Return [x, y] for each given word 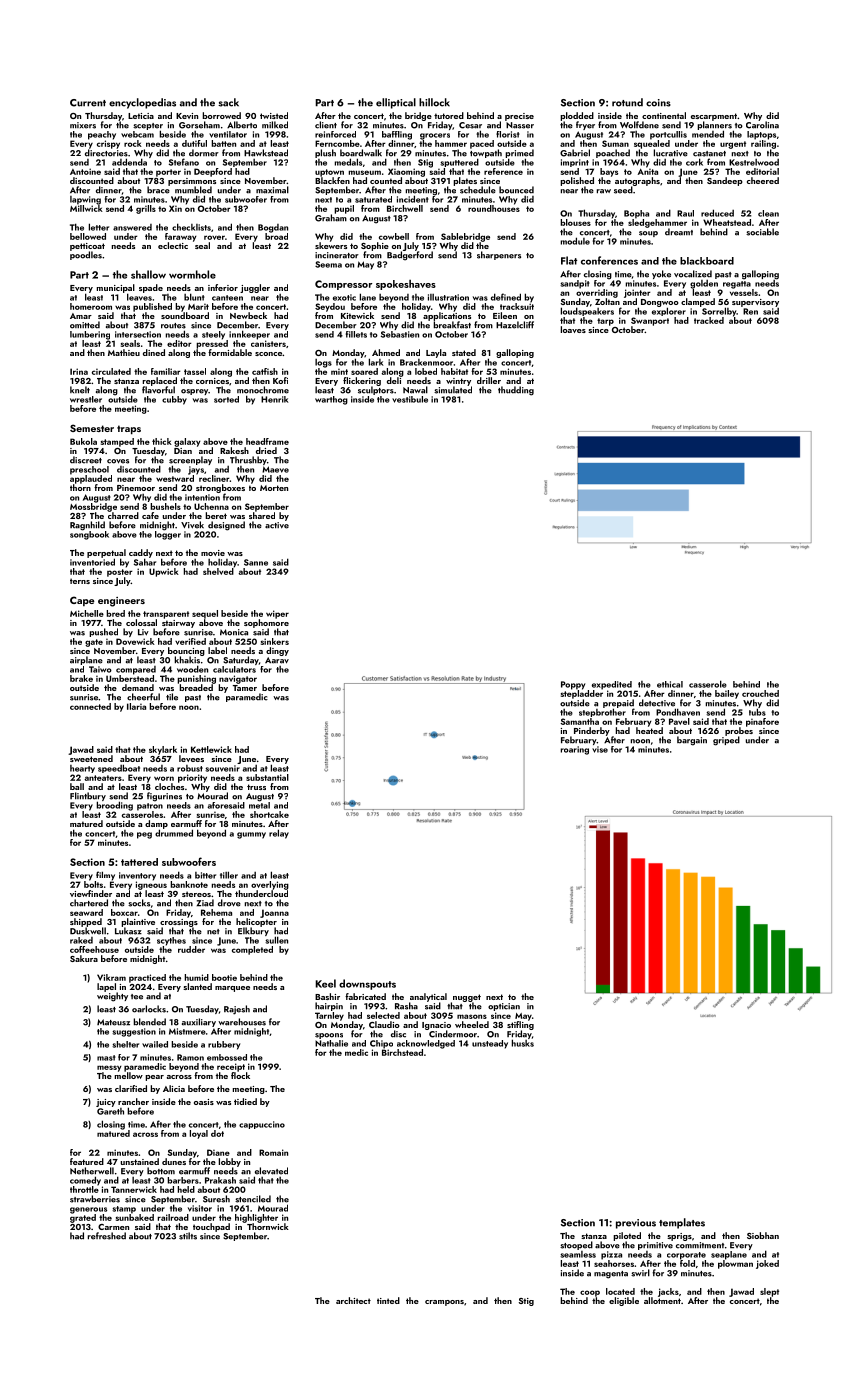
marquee [232, 989]
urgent [733, 145]
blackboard [707, 261]
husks [523, 1043]
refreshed [107, 1236]
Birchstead [402, 1052]
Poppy [573, 685]
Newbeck [248, 315]
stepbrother [602, 712]
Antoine [85, 171]
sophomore [266, 623]
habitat [454, 371]
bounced [516, 190]
